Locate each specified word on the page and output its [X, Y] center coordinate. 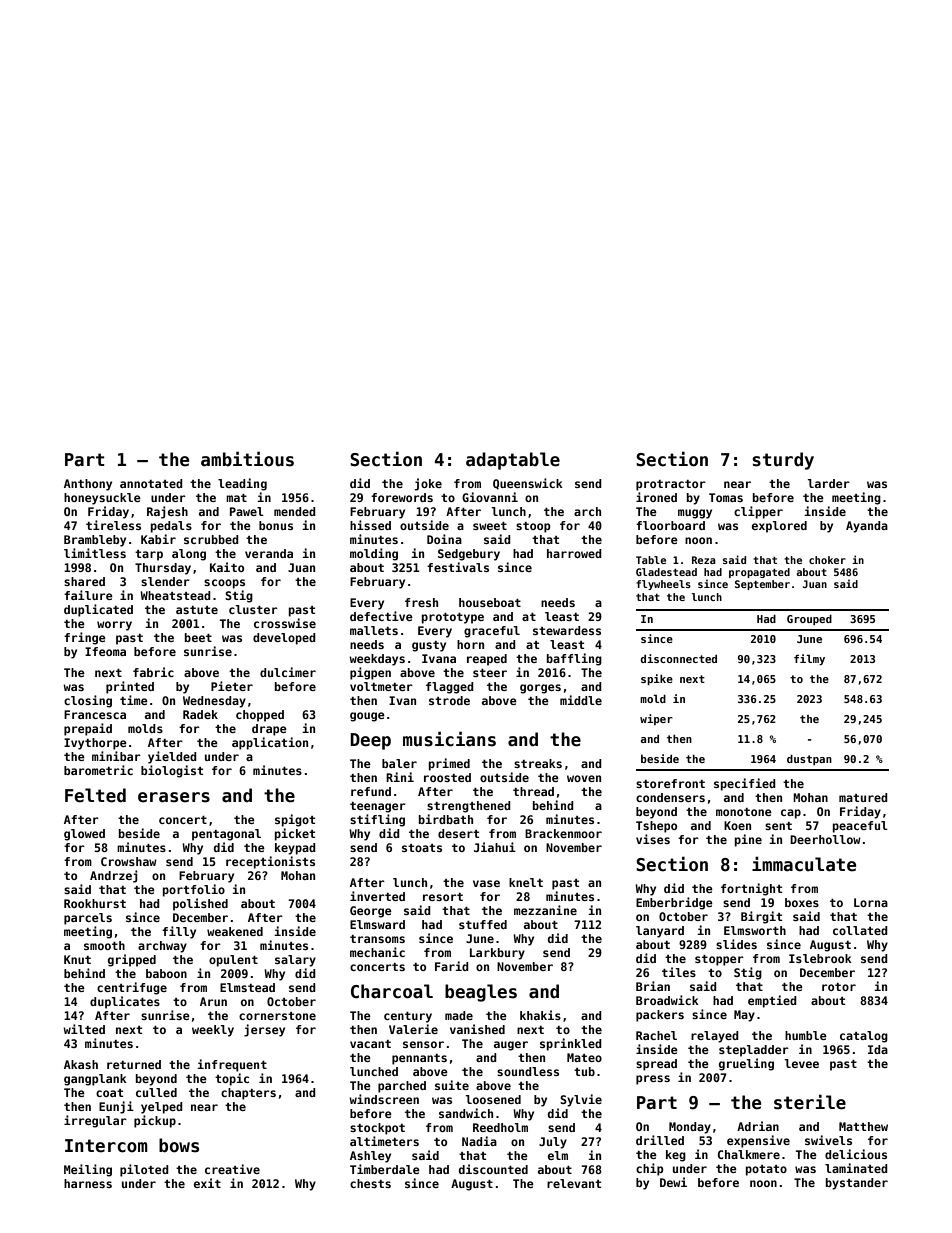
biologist [172, 771]
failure [88, 595]
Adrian [758, 1126]
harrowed [574, 553]
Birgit [761, 917]
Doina [444, 539]
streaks [538, 763]
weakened [235, 931]
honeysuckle [102, 499]
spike [657, 679]
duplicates [125, 1002]
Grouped [809, 620]
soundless [528, 1071]
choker [827, 560]
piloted [144, 1170]
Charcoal [392, 991]
